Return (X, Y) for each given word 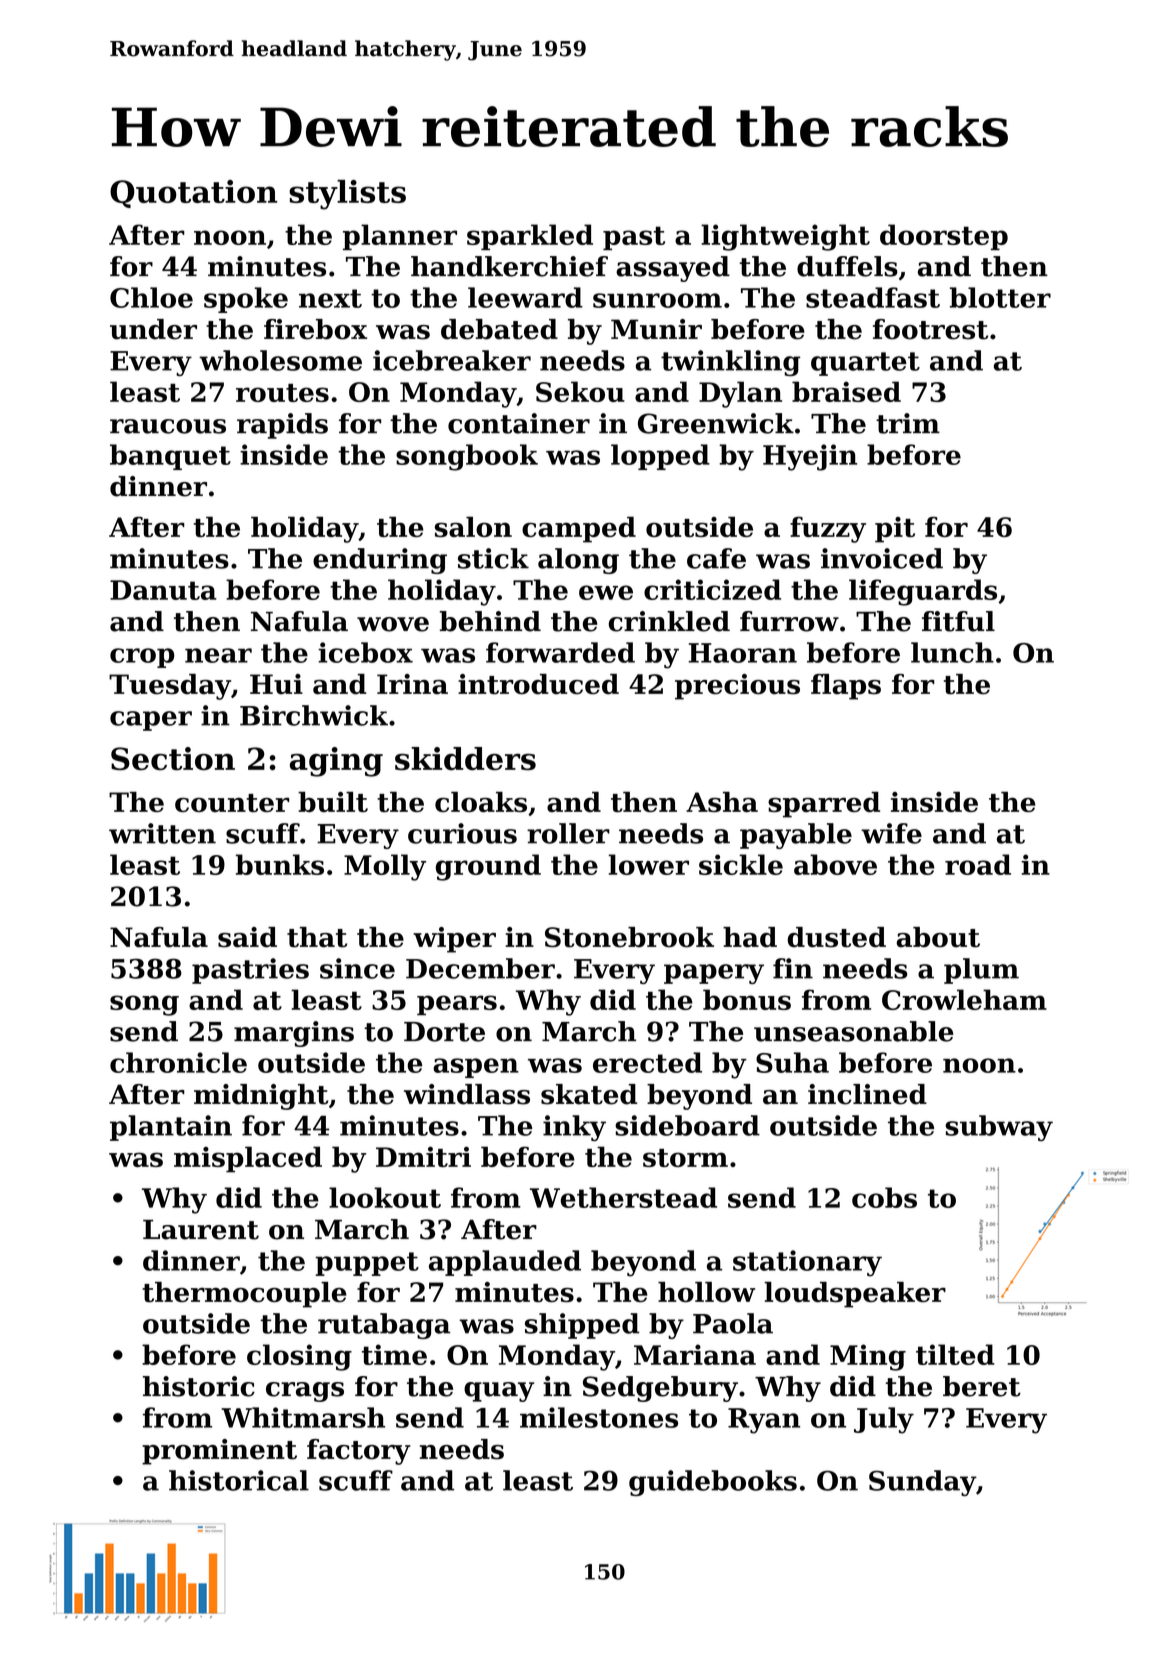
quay (499, 1392)
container (519, 423)
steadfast (873, 297)
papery (714, 974)
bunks (280, 864)
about (938, 937)
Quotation (194, 194)
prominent (219, 1452)
